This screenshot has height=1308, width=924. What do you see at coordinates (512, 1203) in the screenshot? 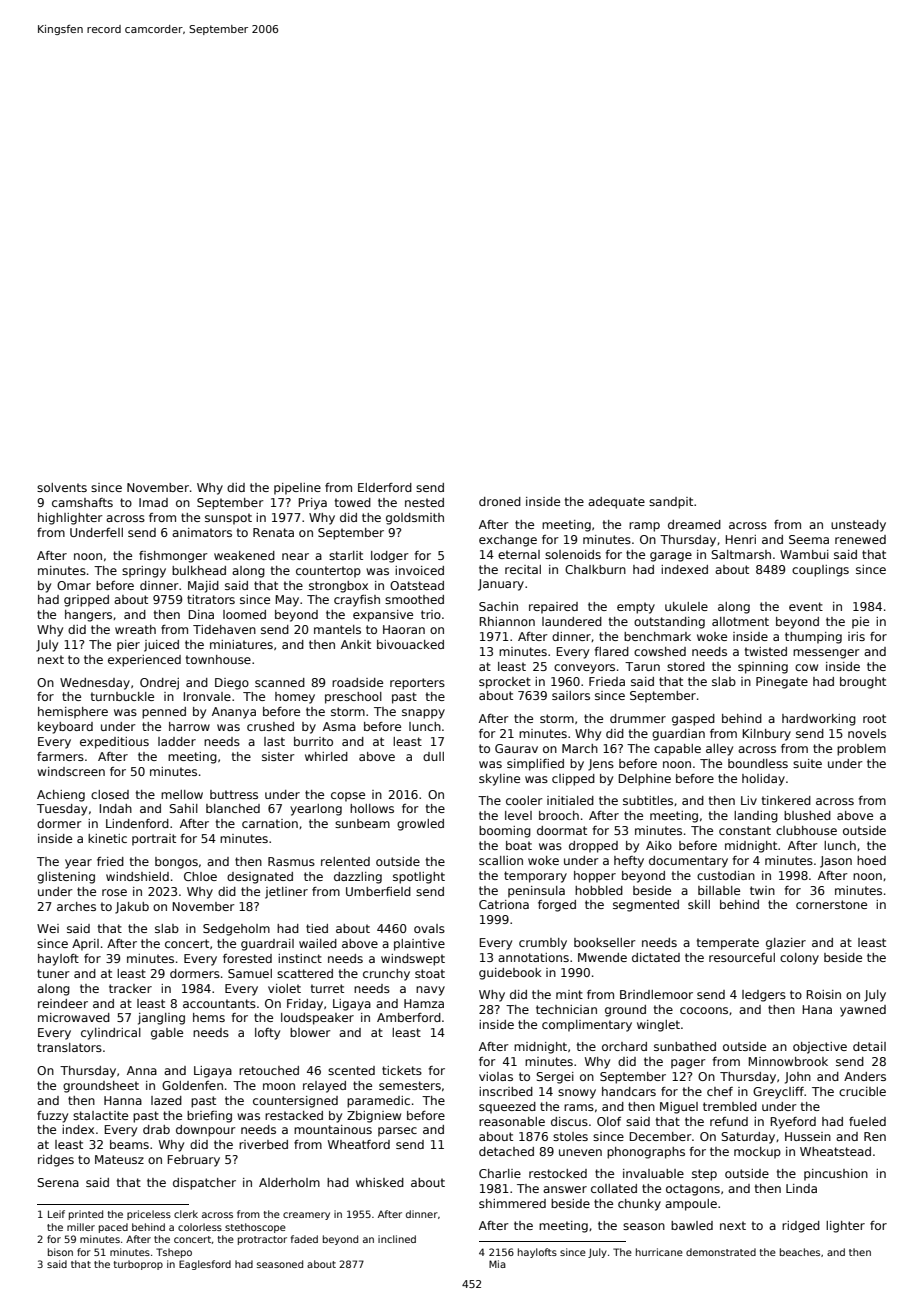
I see `shimmered` at bounding box center [512, 1203].
